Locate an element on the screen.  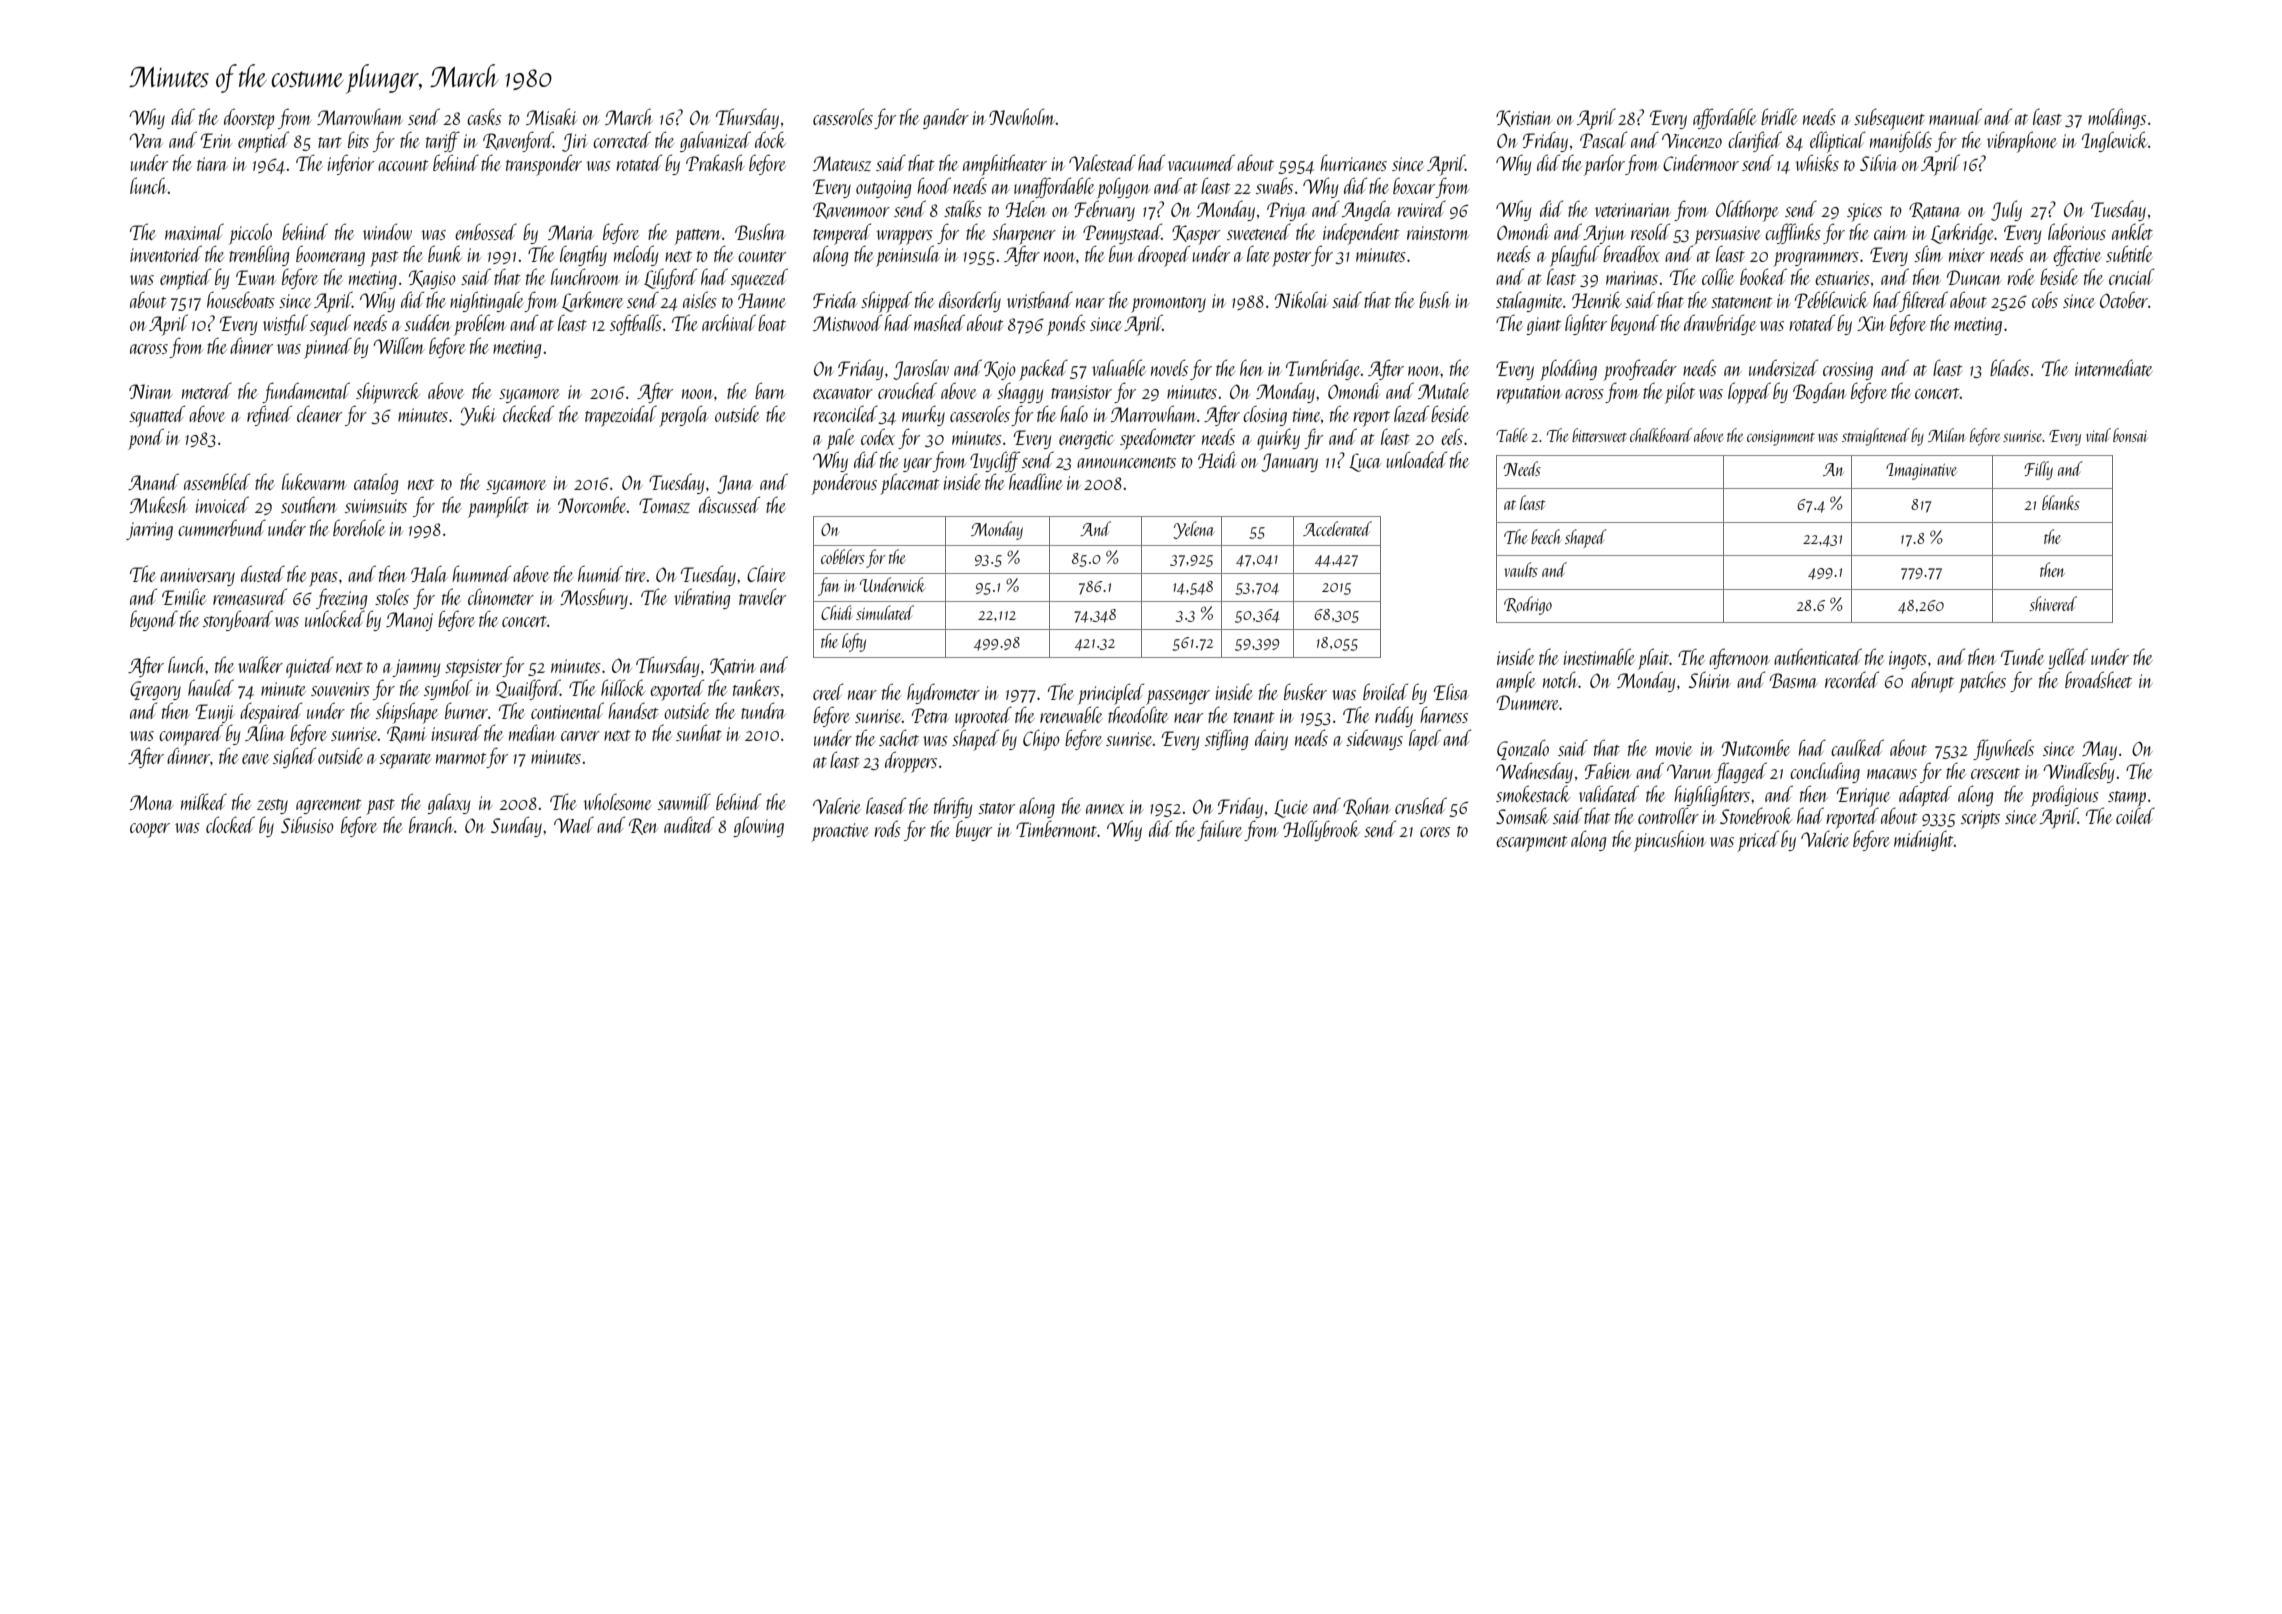
proactive is located at coordinates (840, 832).
